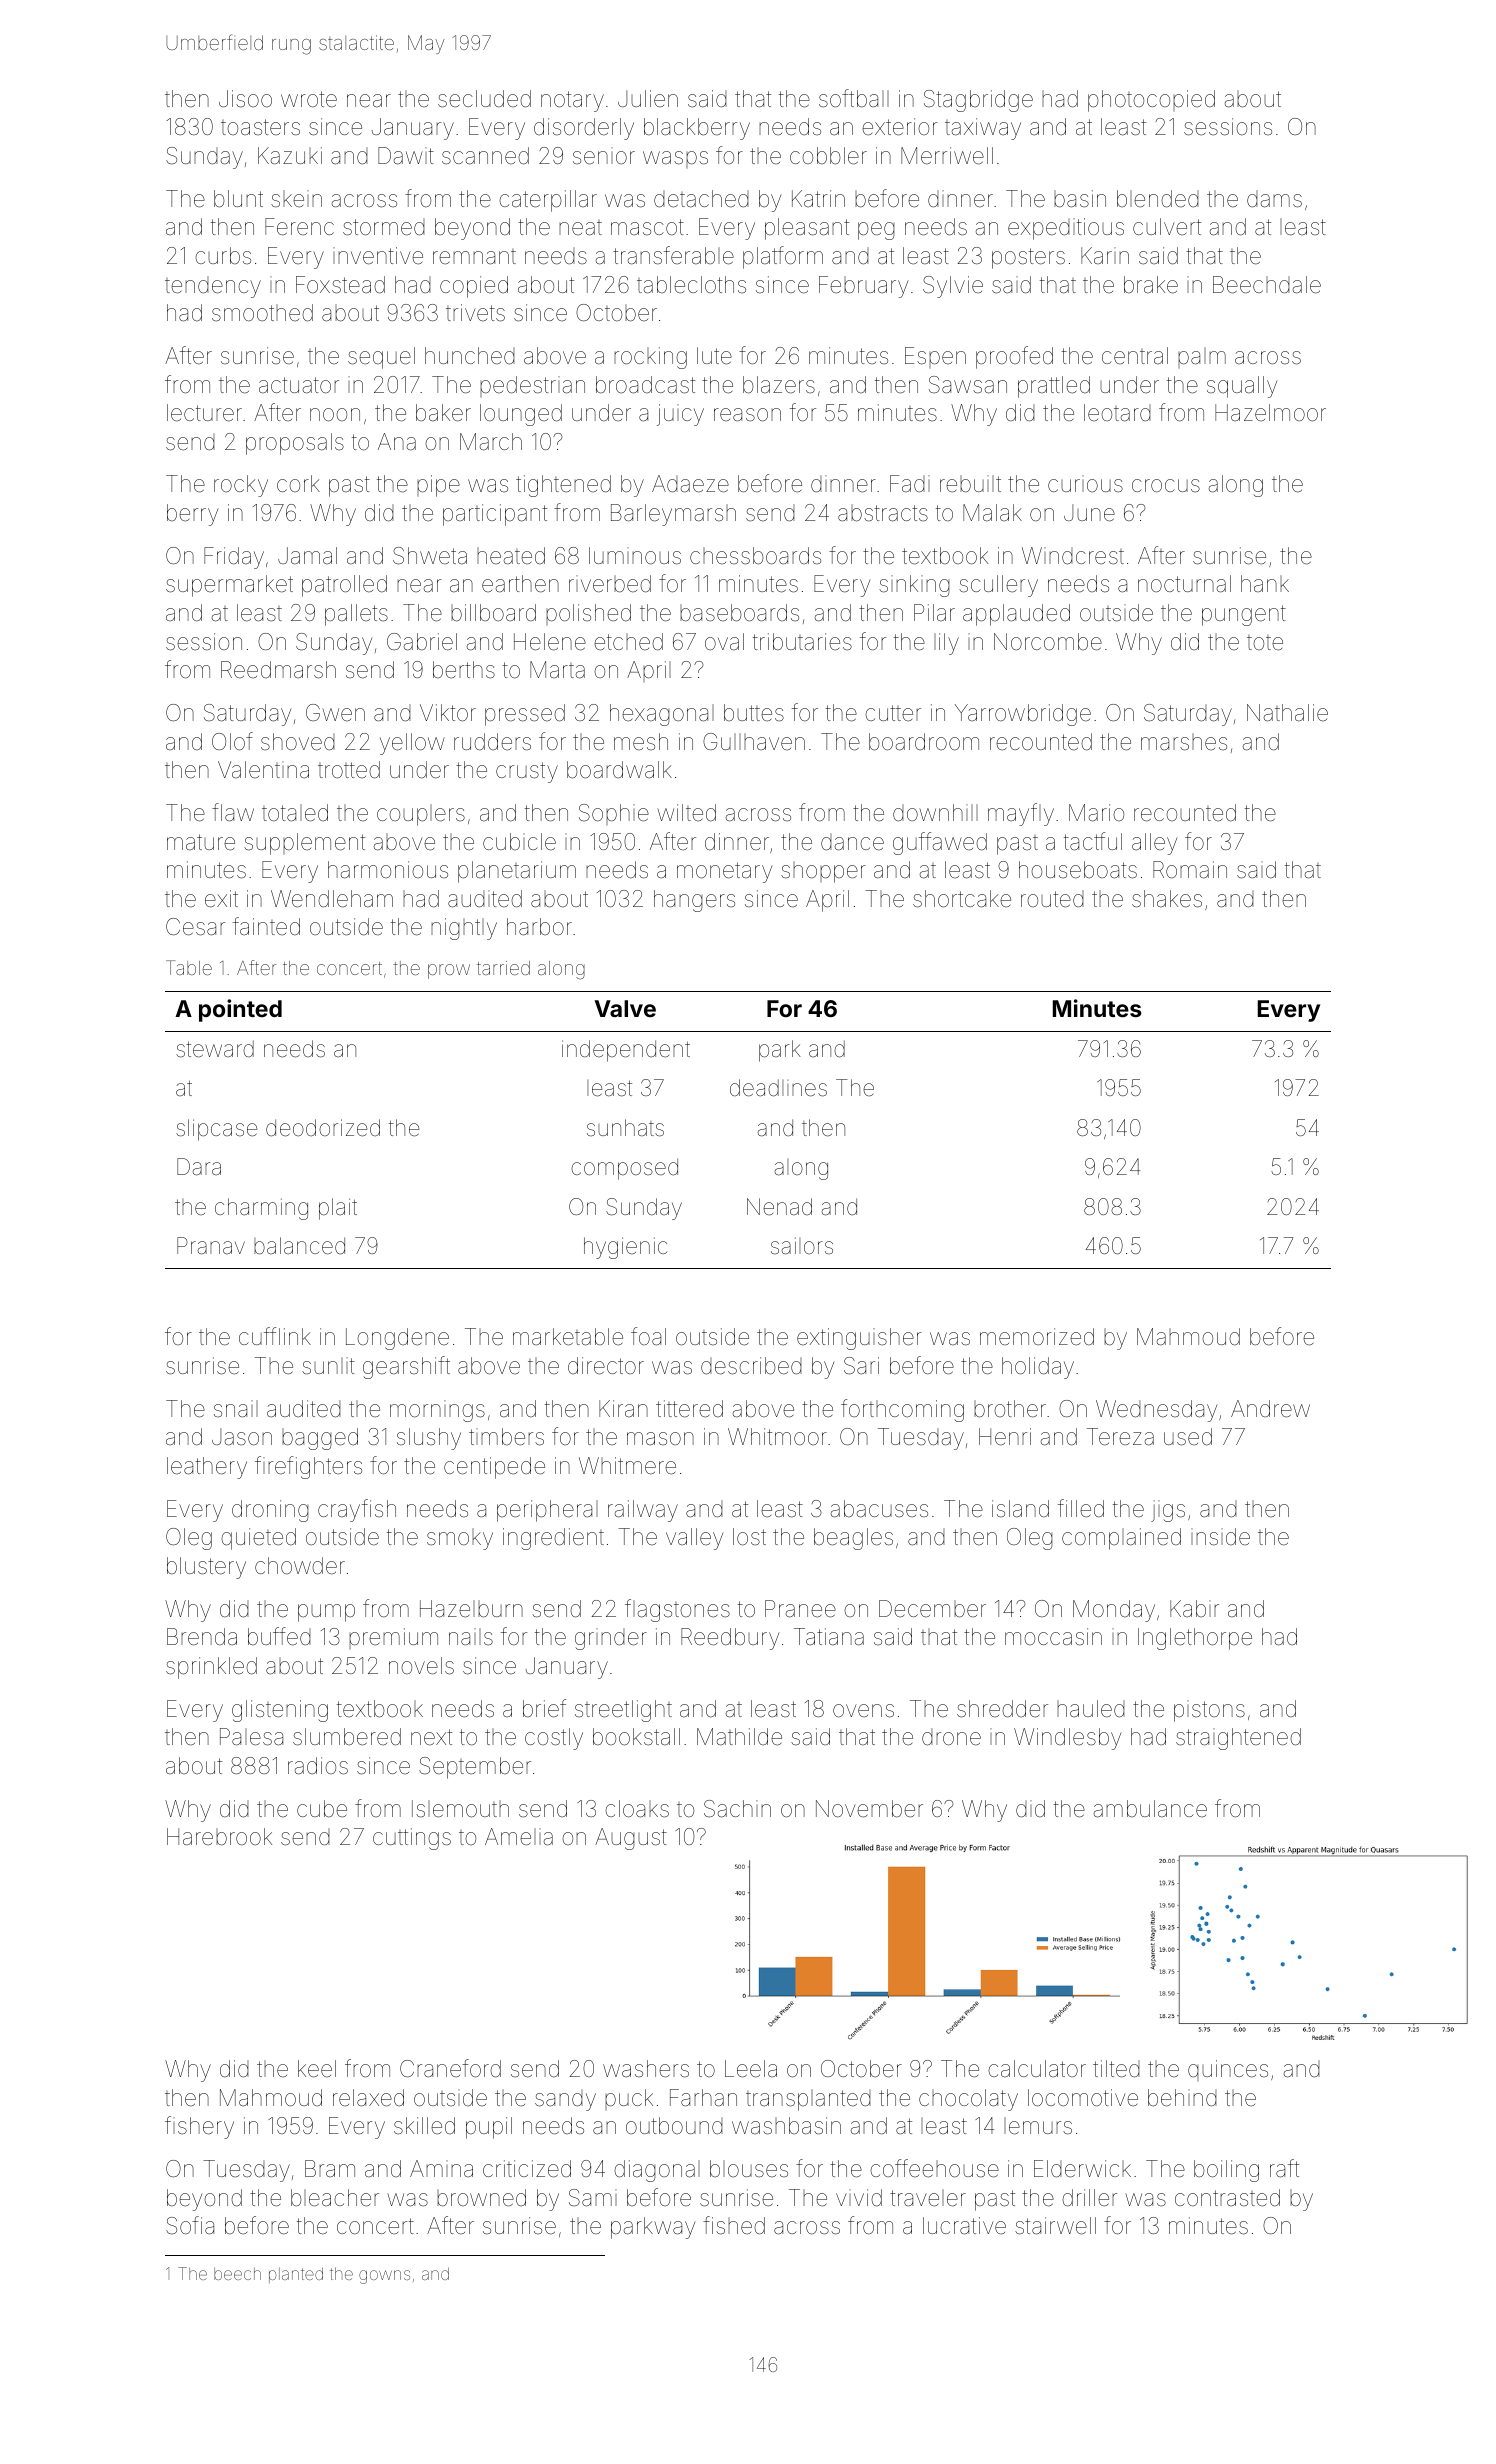  Describe the element at coordinates (978, 101) in the image. I see `Stagbridge` at that location.
